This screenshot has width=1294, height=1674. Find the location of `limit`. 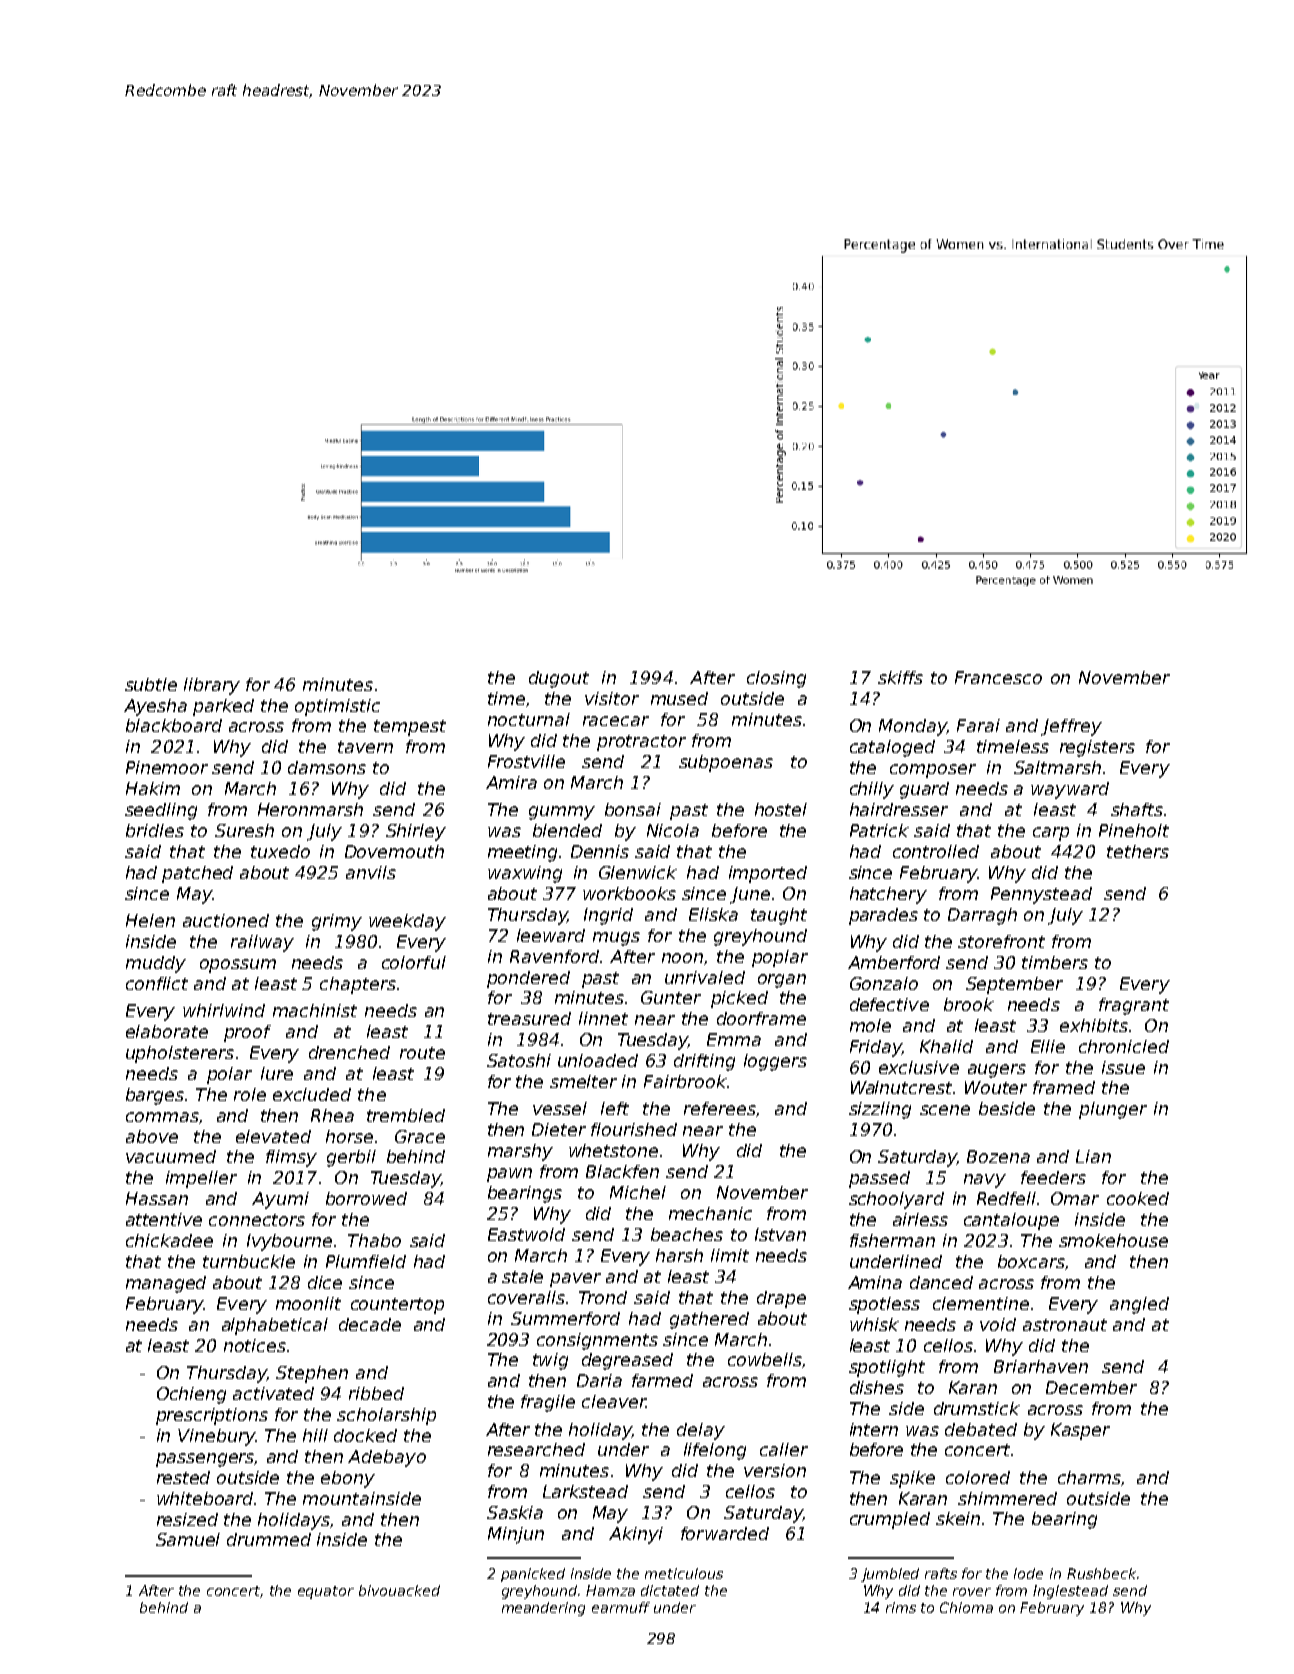

limit is located at coordinates (730, 1255).
